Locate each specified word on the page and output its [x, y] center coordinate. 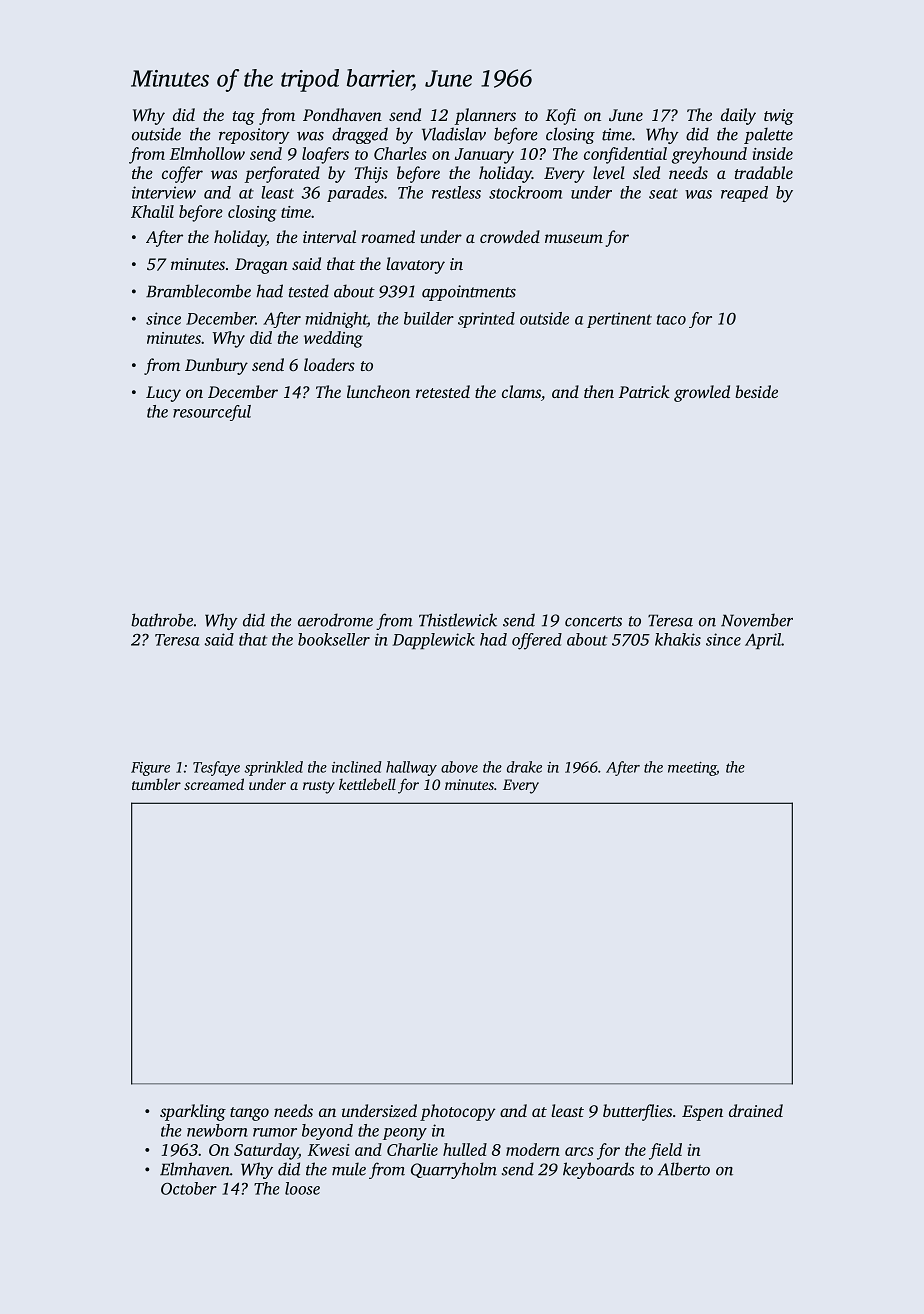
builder [429, 318]
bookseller [334, 639]
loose [302, 1188]
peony [405, 1134]
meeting [692, 769]
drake [524, 767]
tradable [764, 172]
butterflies [637, 1112]
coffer [182, 174]
